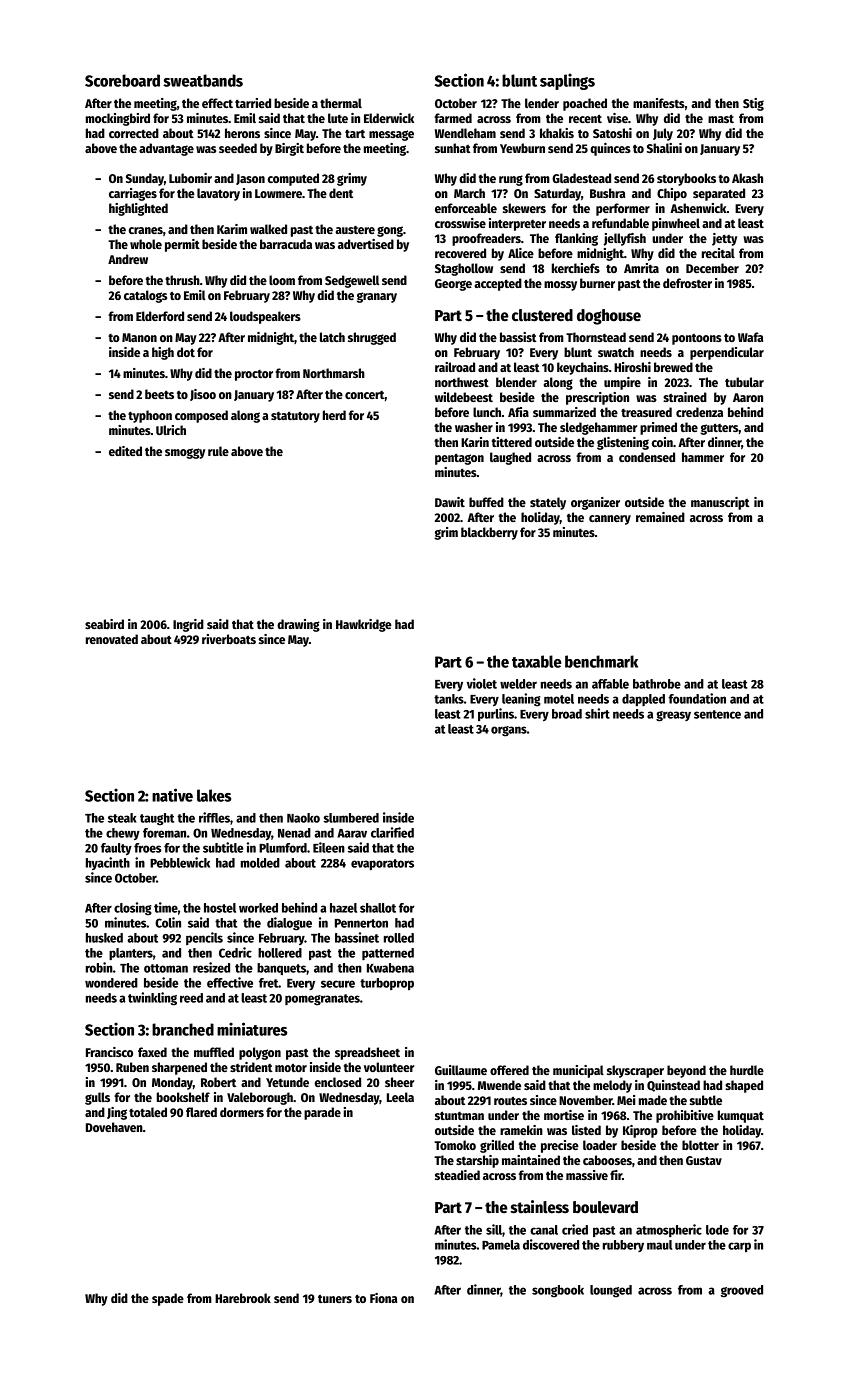  Describe the element at coordinates (657, 684) in the screenshot. I see `bathrobe` at that location.
